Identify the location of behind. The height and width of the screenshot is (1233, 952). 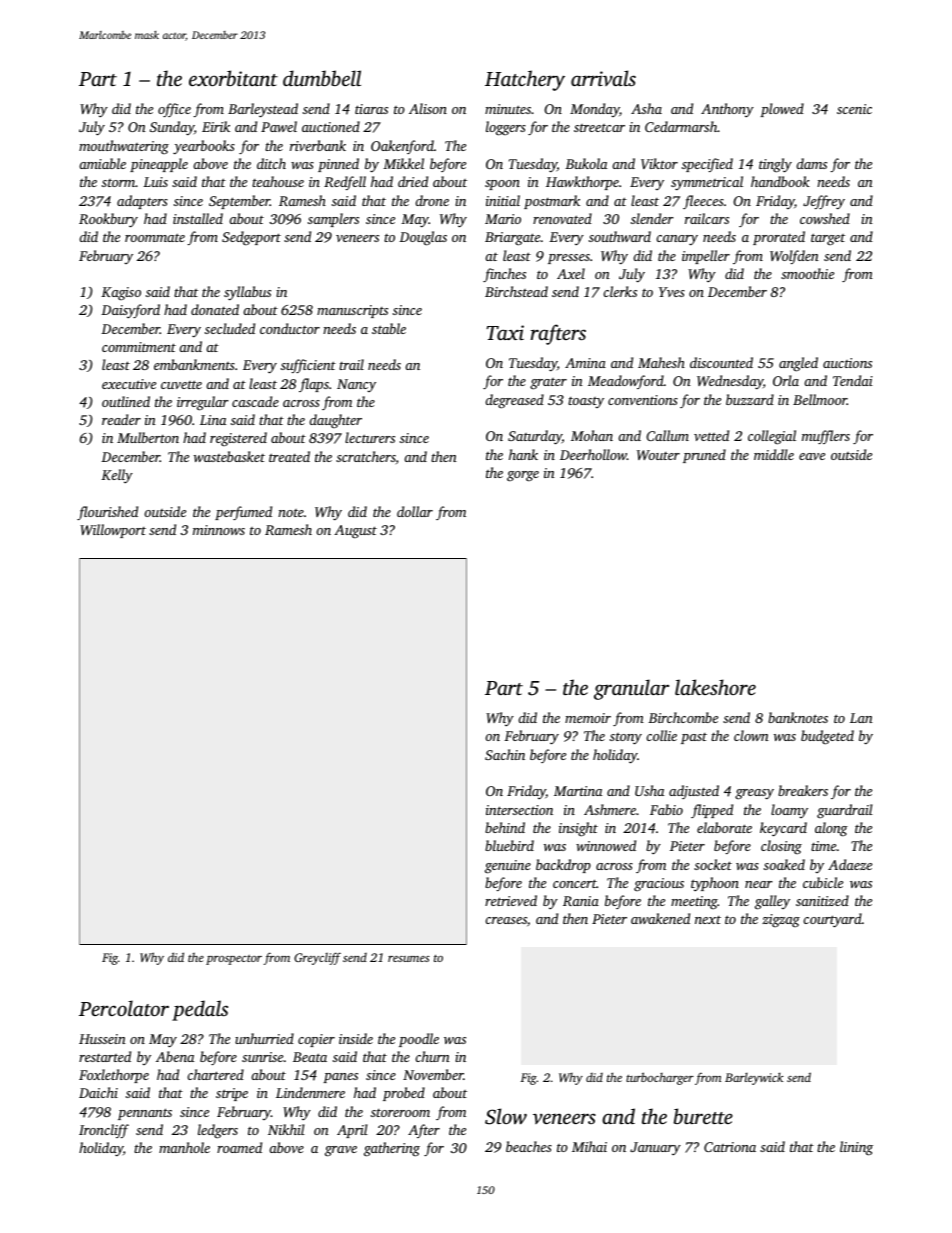
(505, 827).
